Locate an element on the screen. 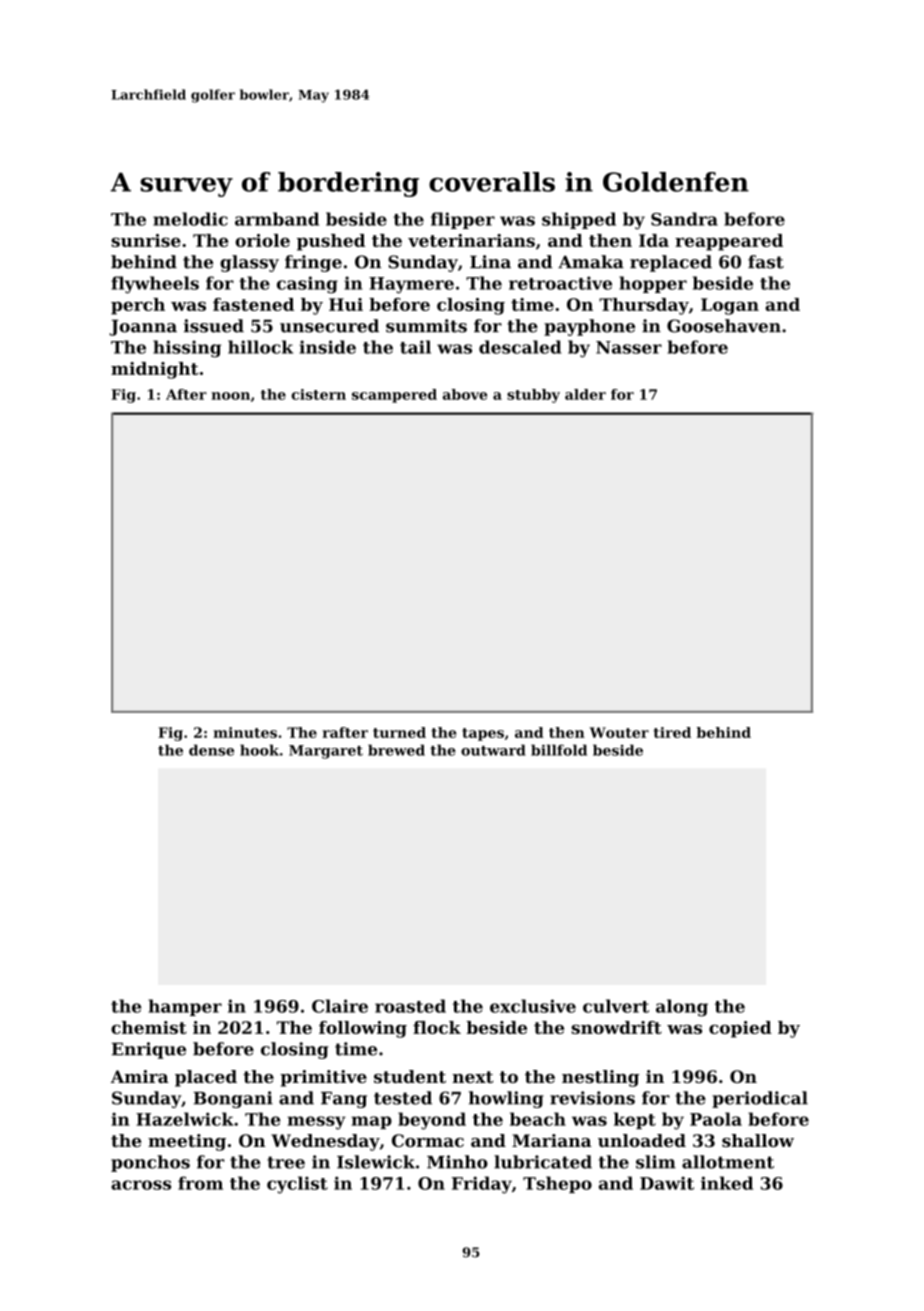  Nasser is located at coordinates (629, 347).
